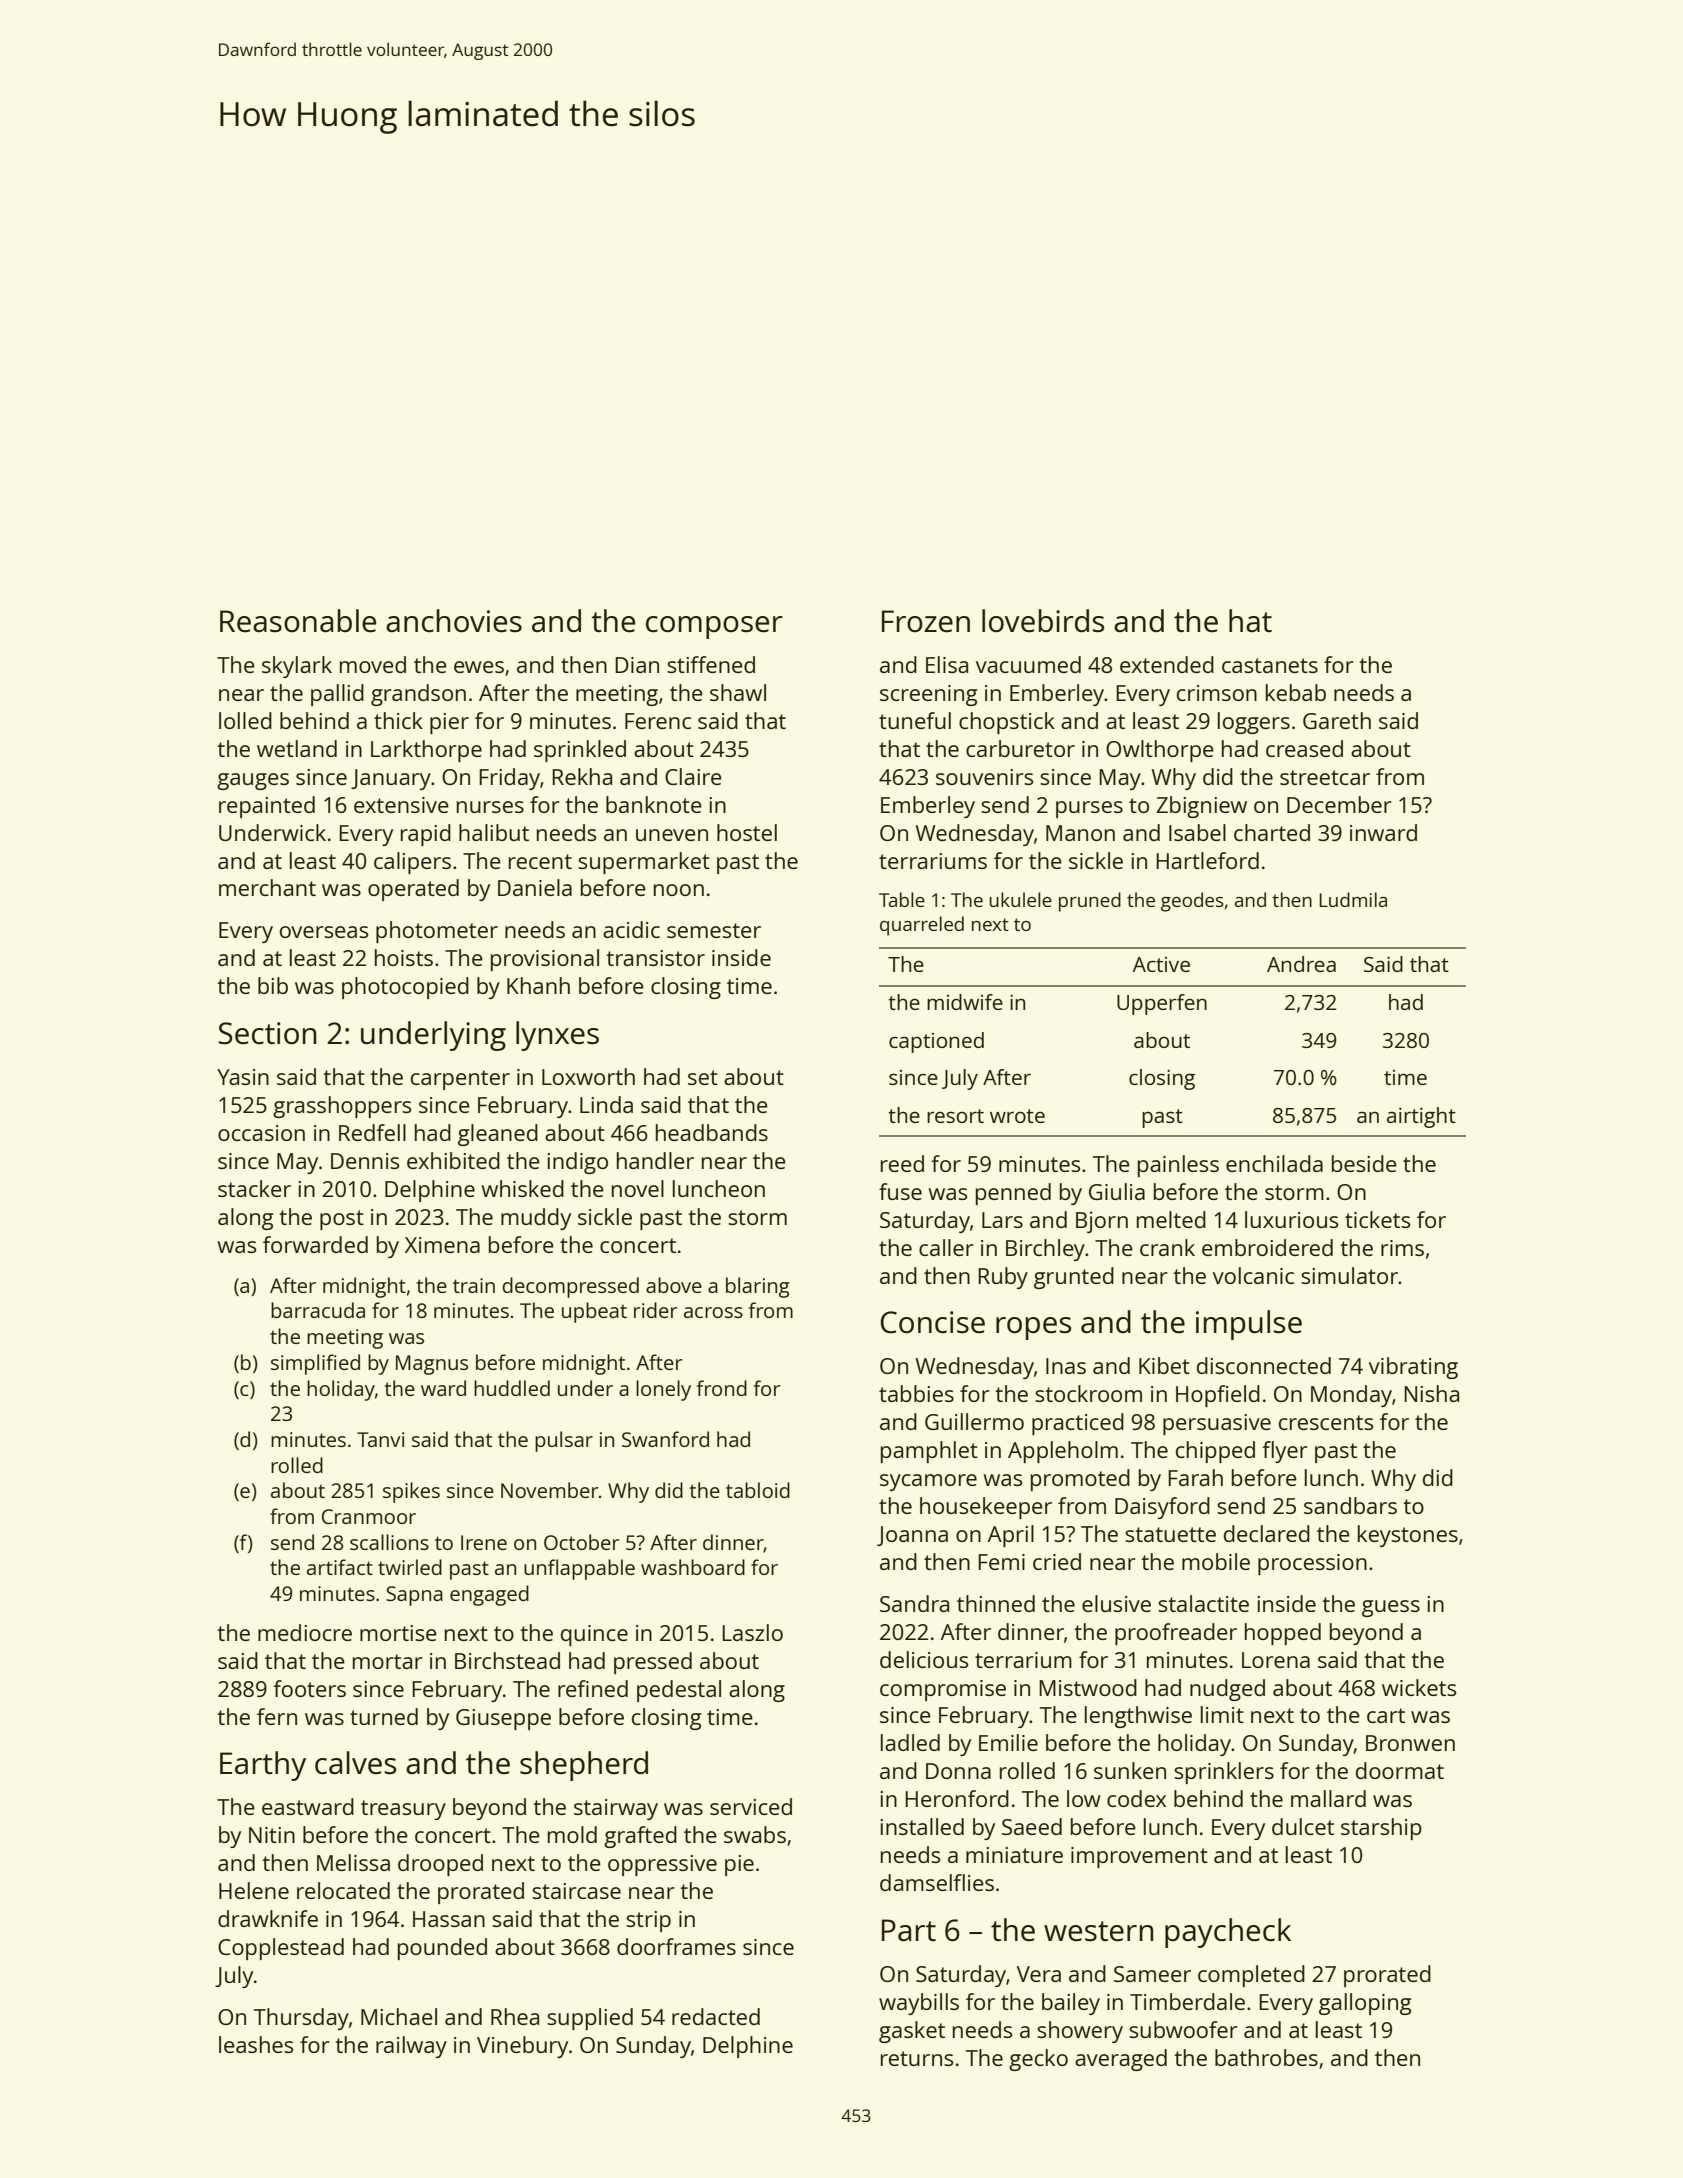  I want to click on Daniela, so click(535, 887).
